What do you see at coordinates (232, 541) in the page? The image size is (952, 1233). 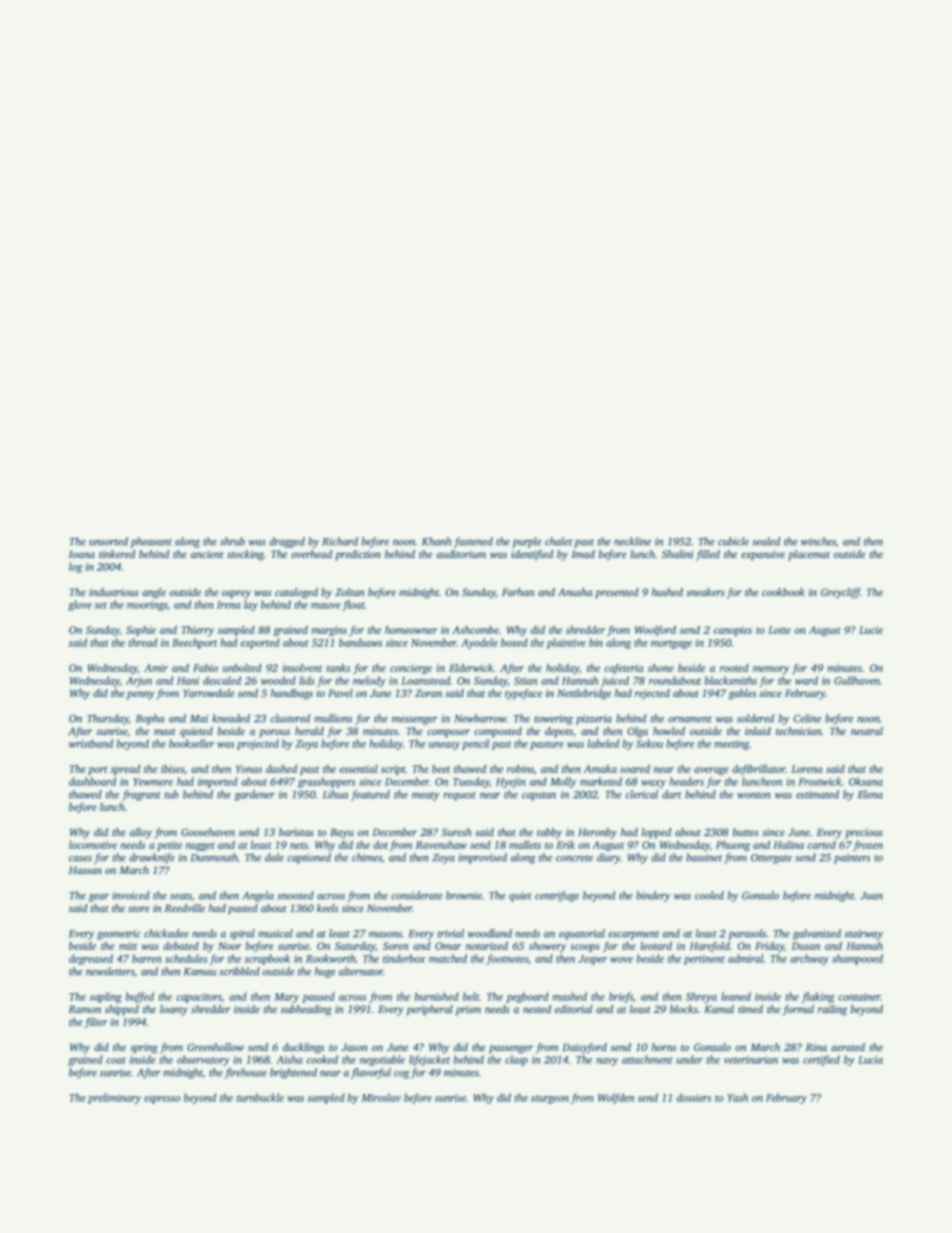 I see `shrub` at bounding box center [232, 541].
